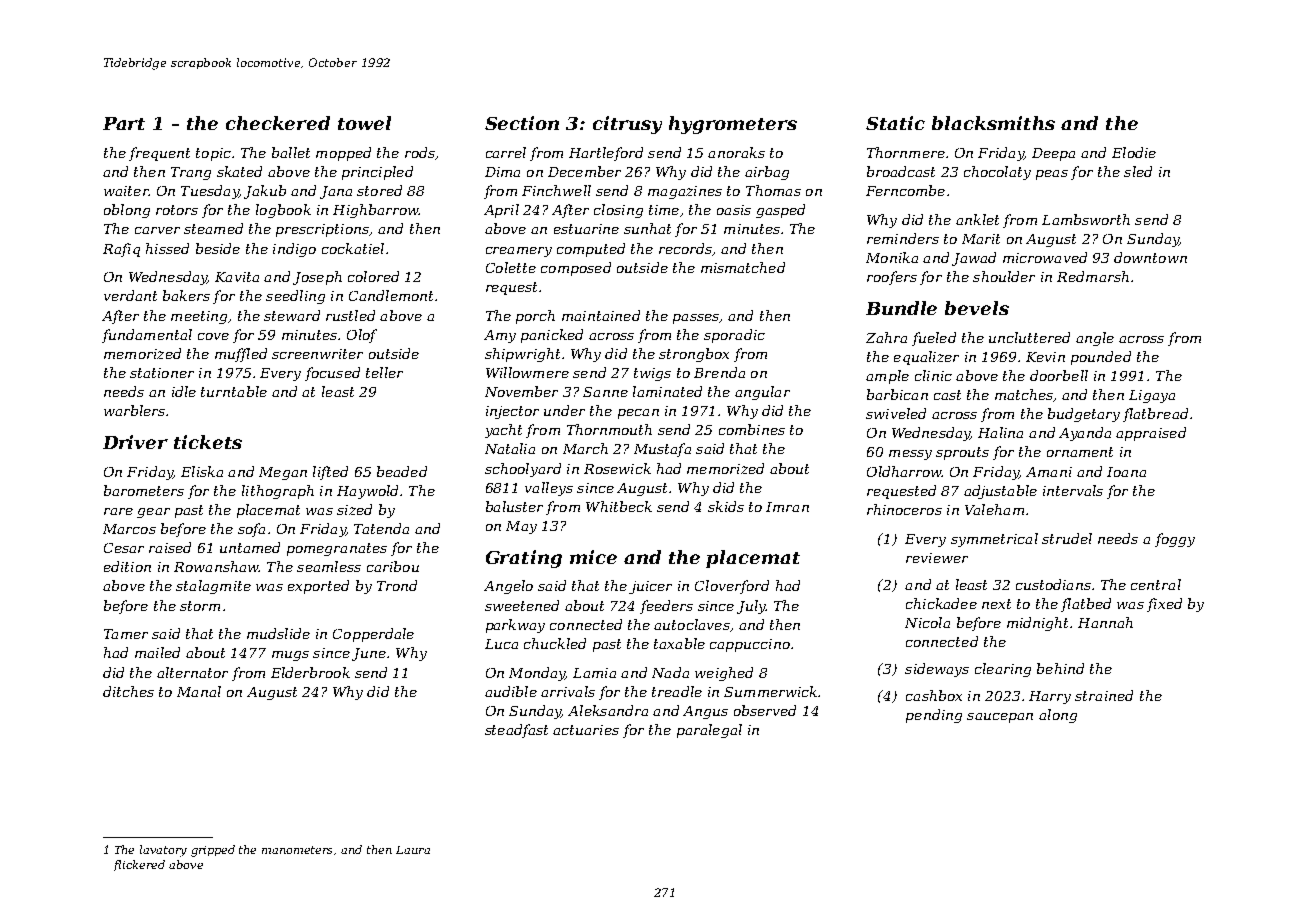 The width and height of the page is (1308, 924). I want to click on Thornmere, so click(906, 152).
